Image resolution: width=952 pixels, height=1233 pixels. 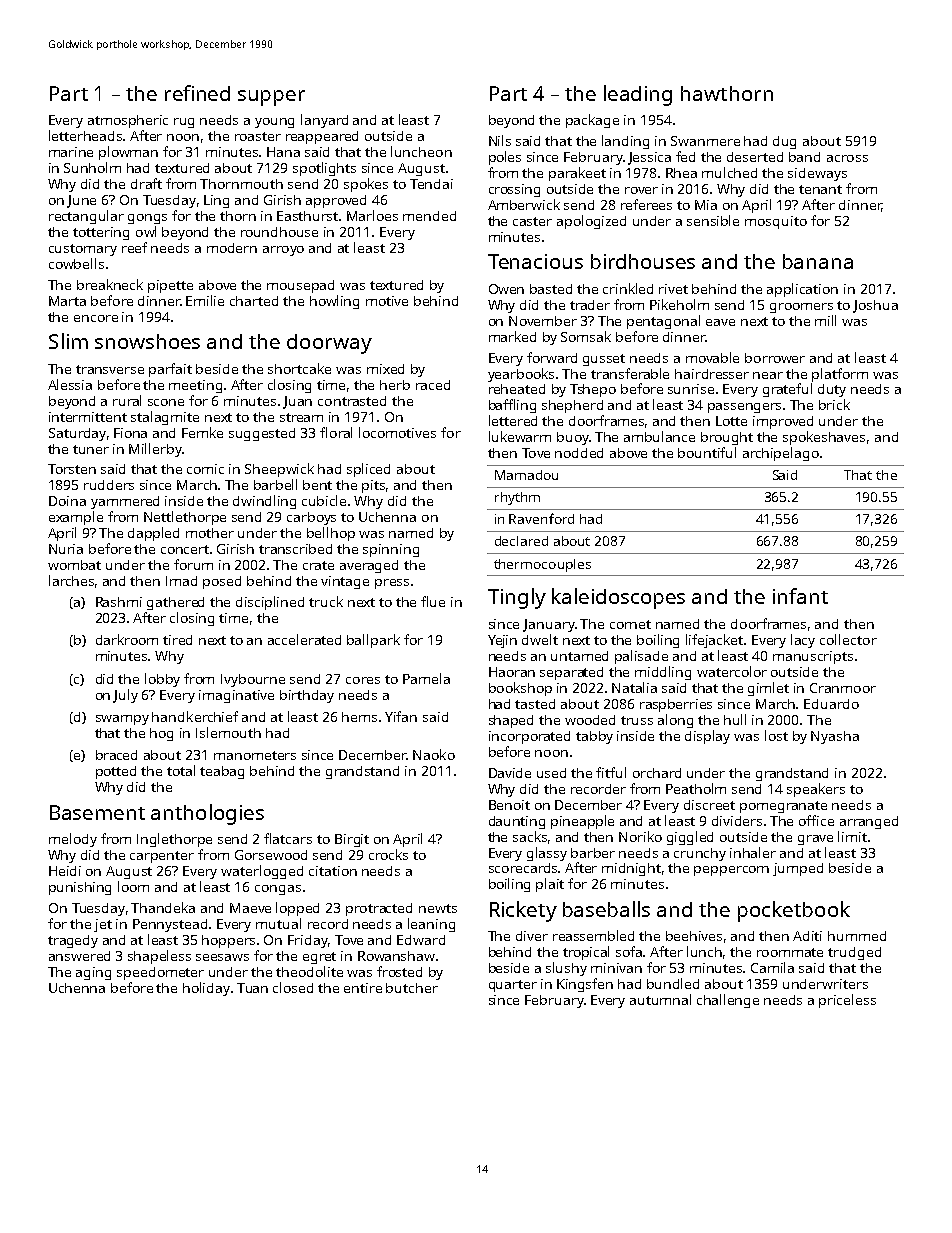 What do you see at coordinates (388, 854) in the screenshot?
I see `crocks` at bounding box center [388, 854].
